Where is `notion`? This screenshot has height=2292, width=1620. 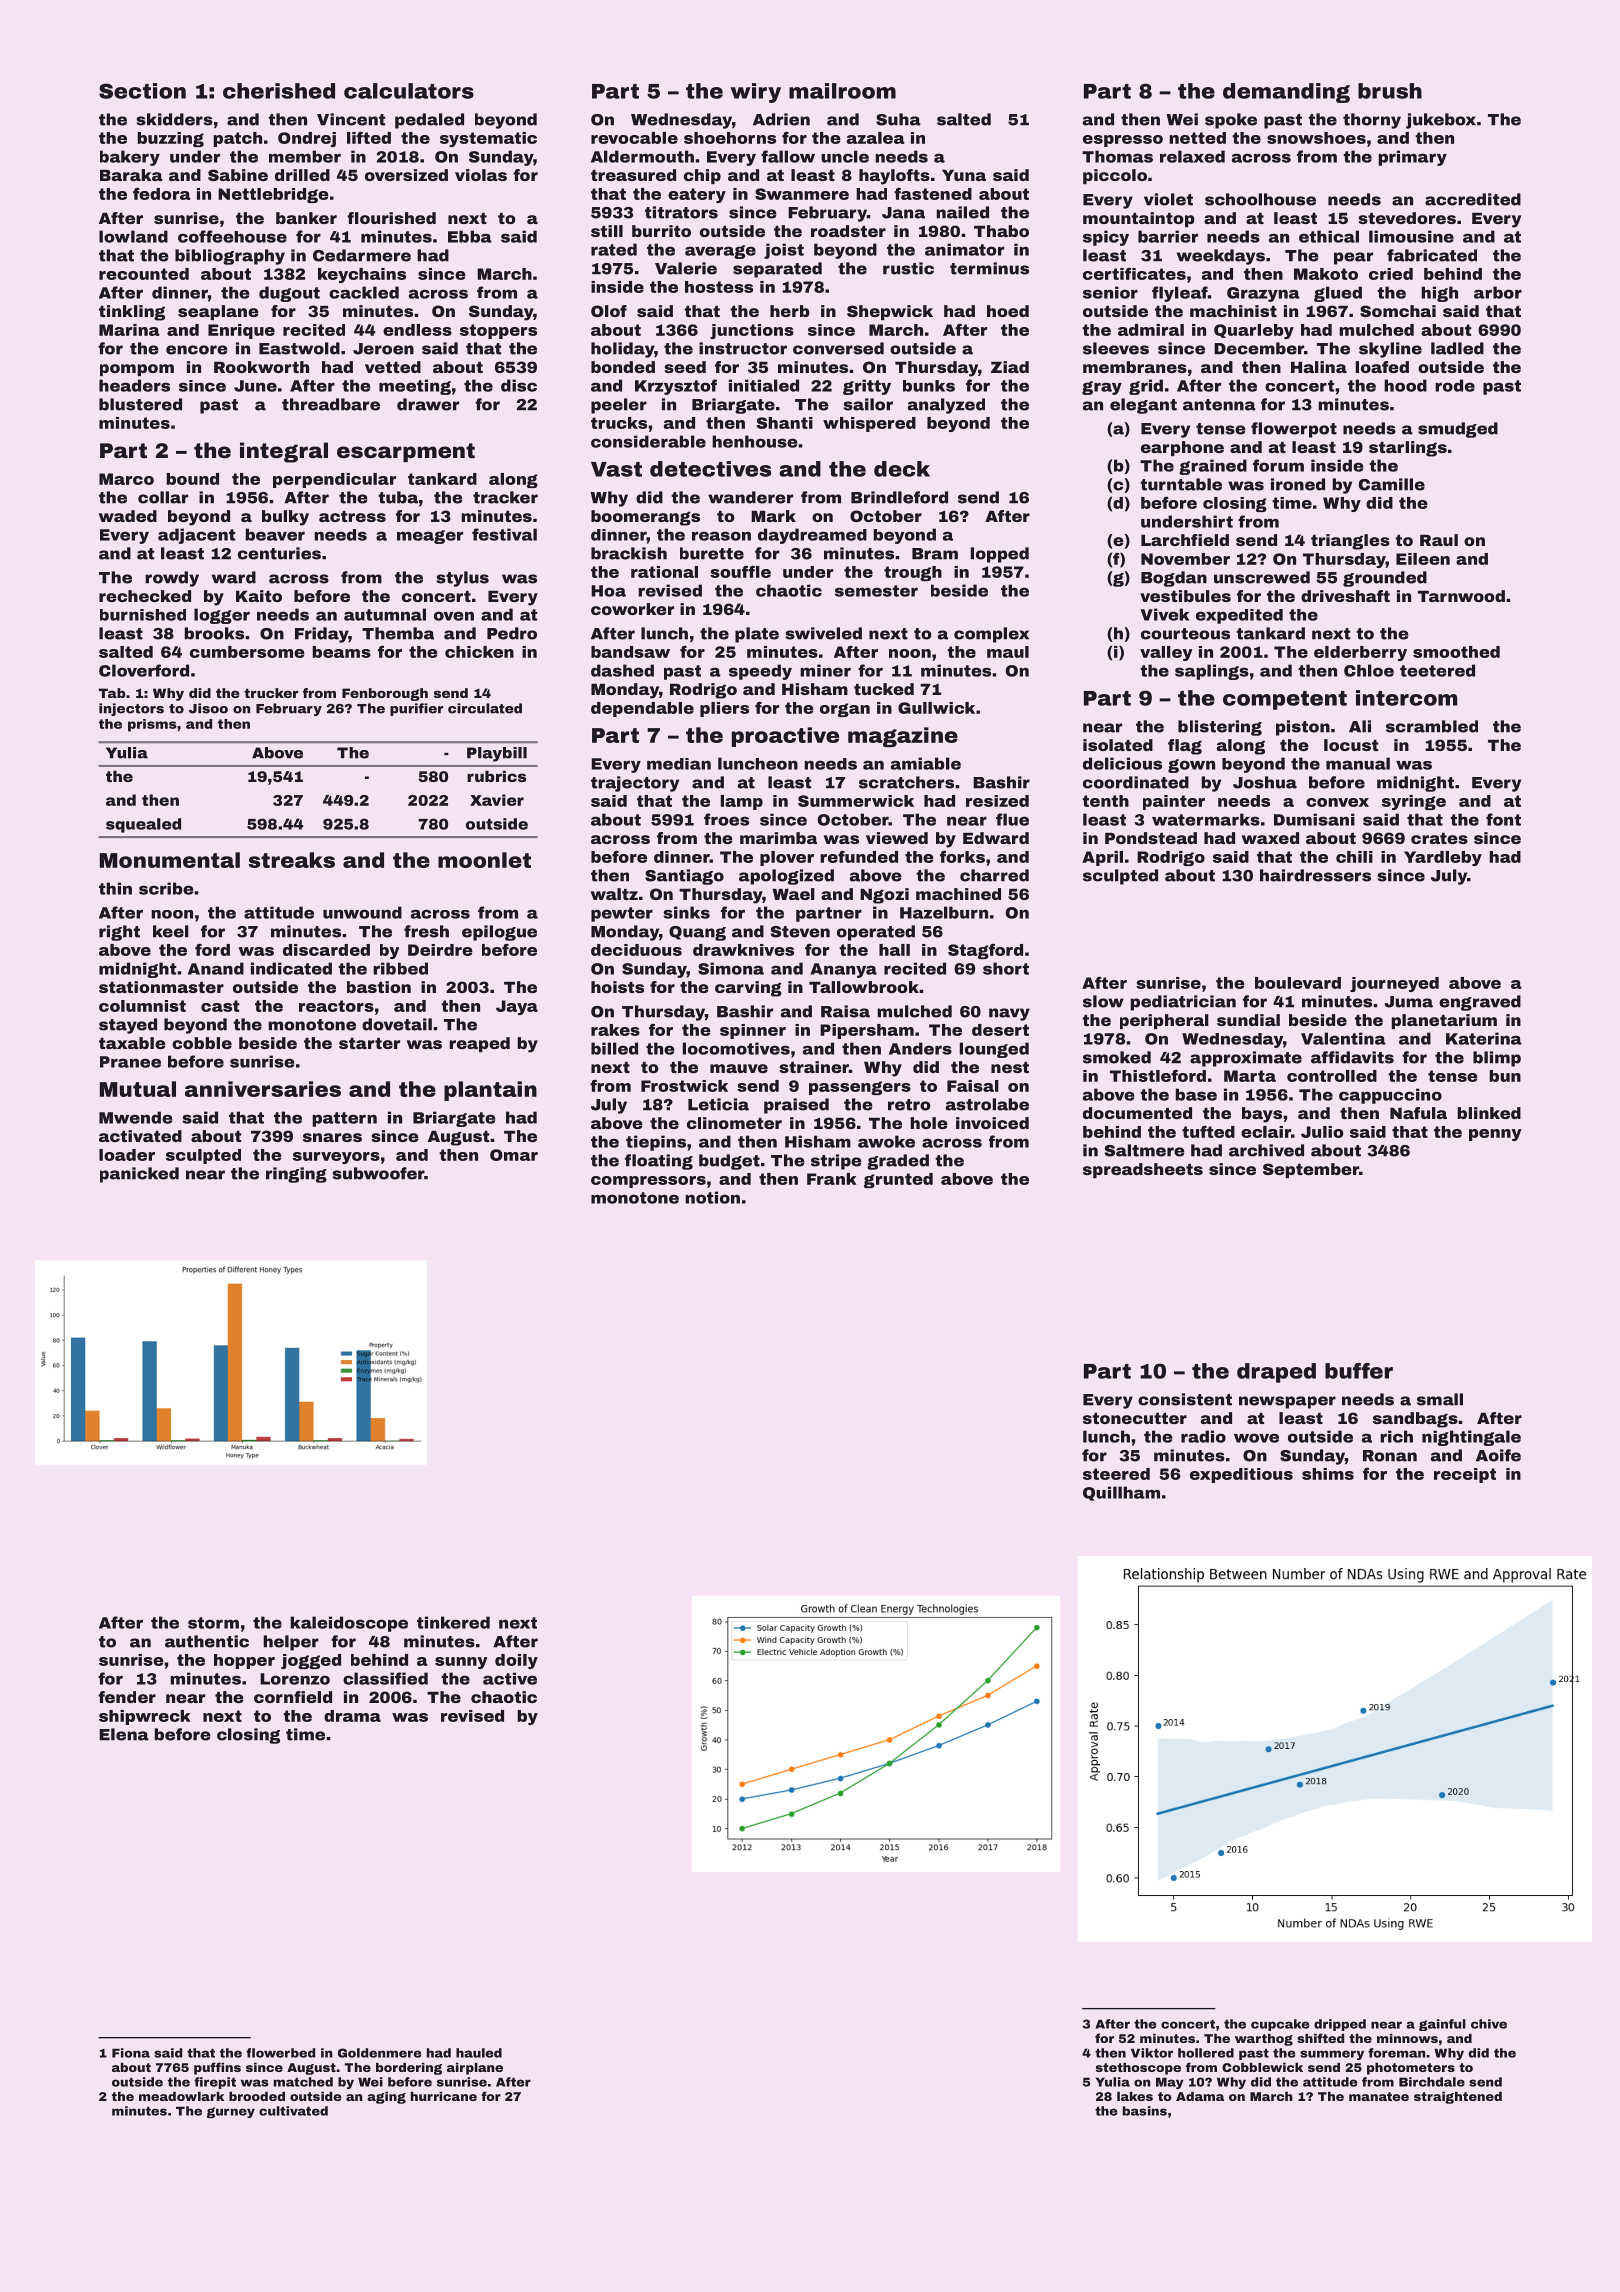
notion is located at coordinates (712, 1197).
